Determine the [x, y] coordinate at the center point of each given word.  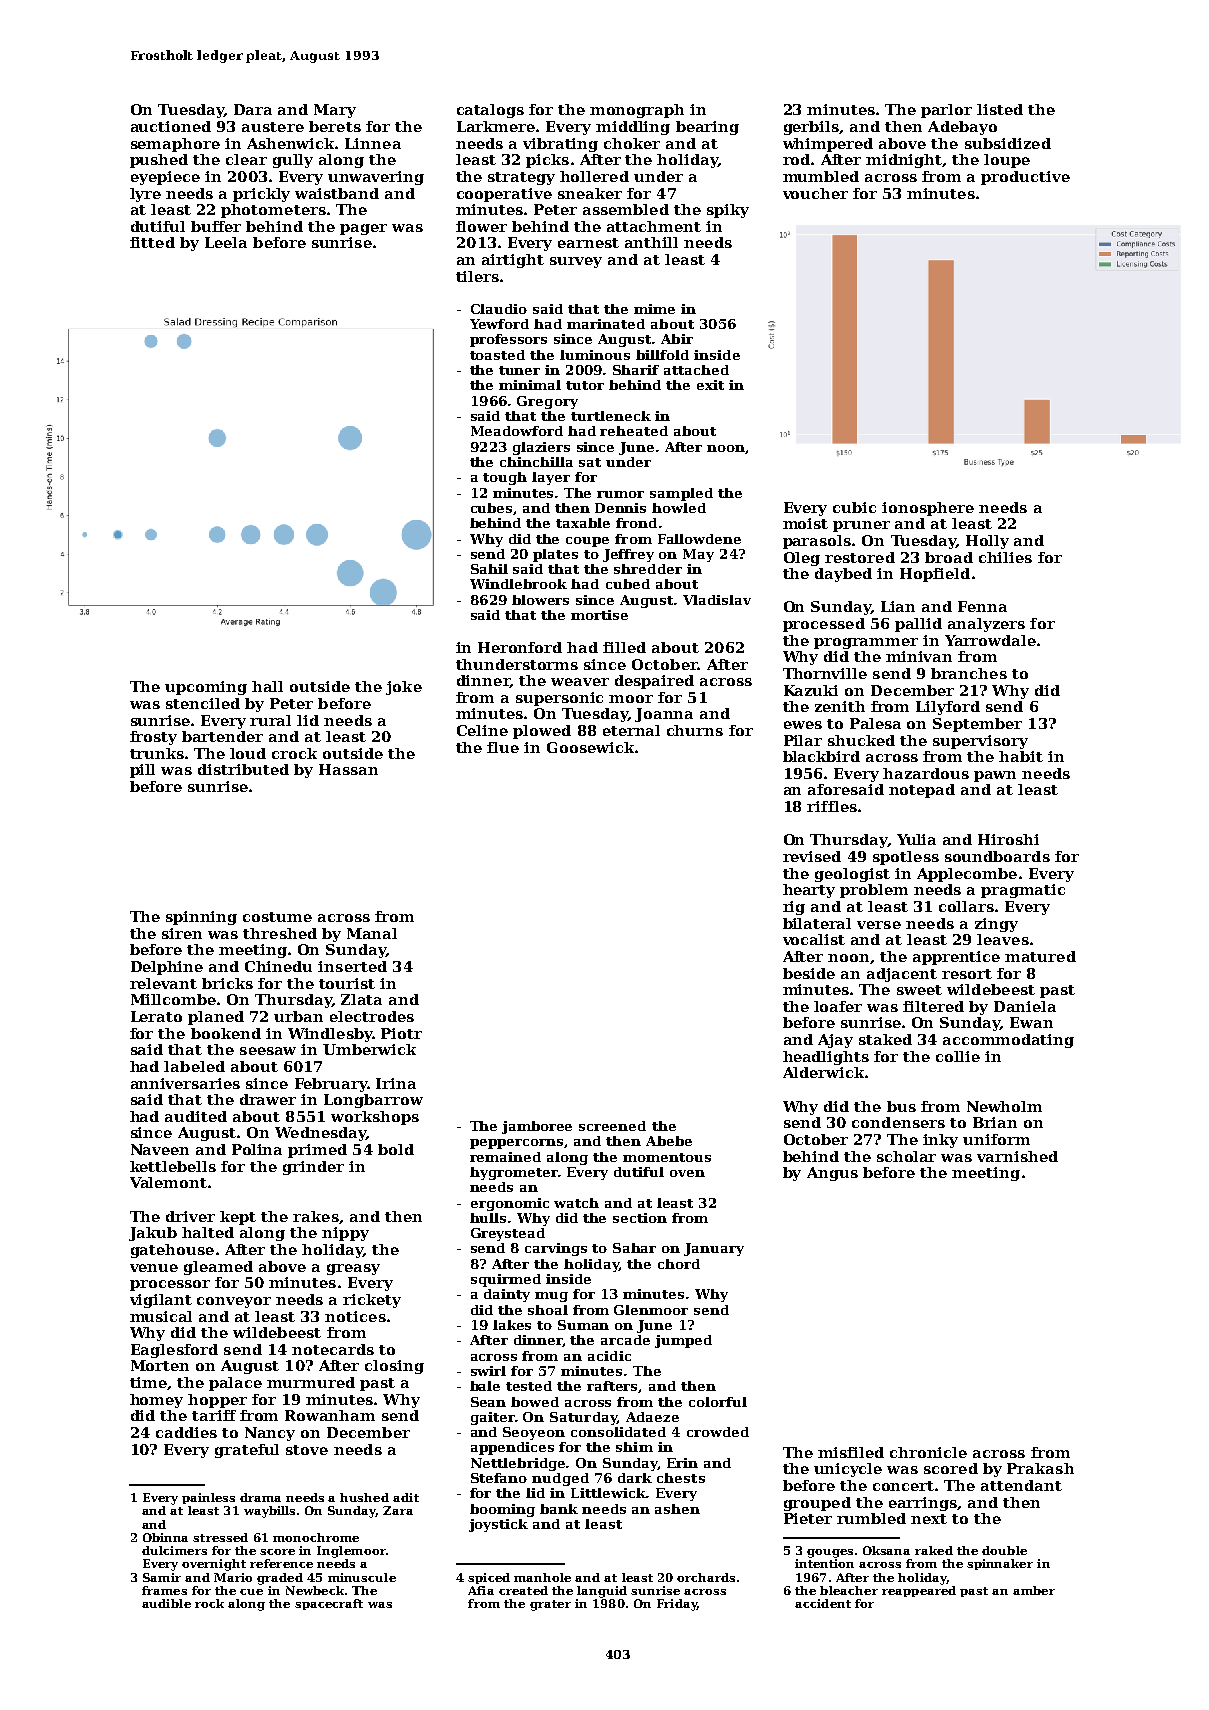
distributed [243, 769]
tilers [477, 276]
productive [1025, 178]
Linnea [373, 143]
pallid [918, 625]
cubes [492, 509]
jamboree [537, 1127]
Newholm [1004, 1106]
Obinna [165, 1537]
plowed [542, 732]
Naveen [160, 1149]
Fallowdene [699, 539]
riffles [832, 806]
